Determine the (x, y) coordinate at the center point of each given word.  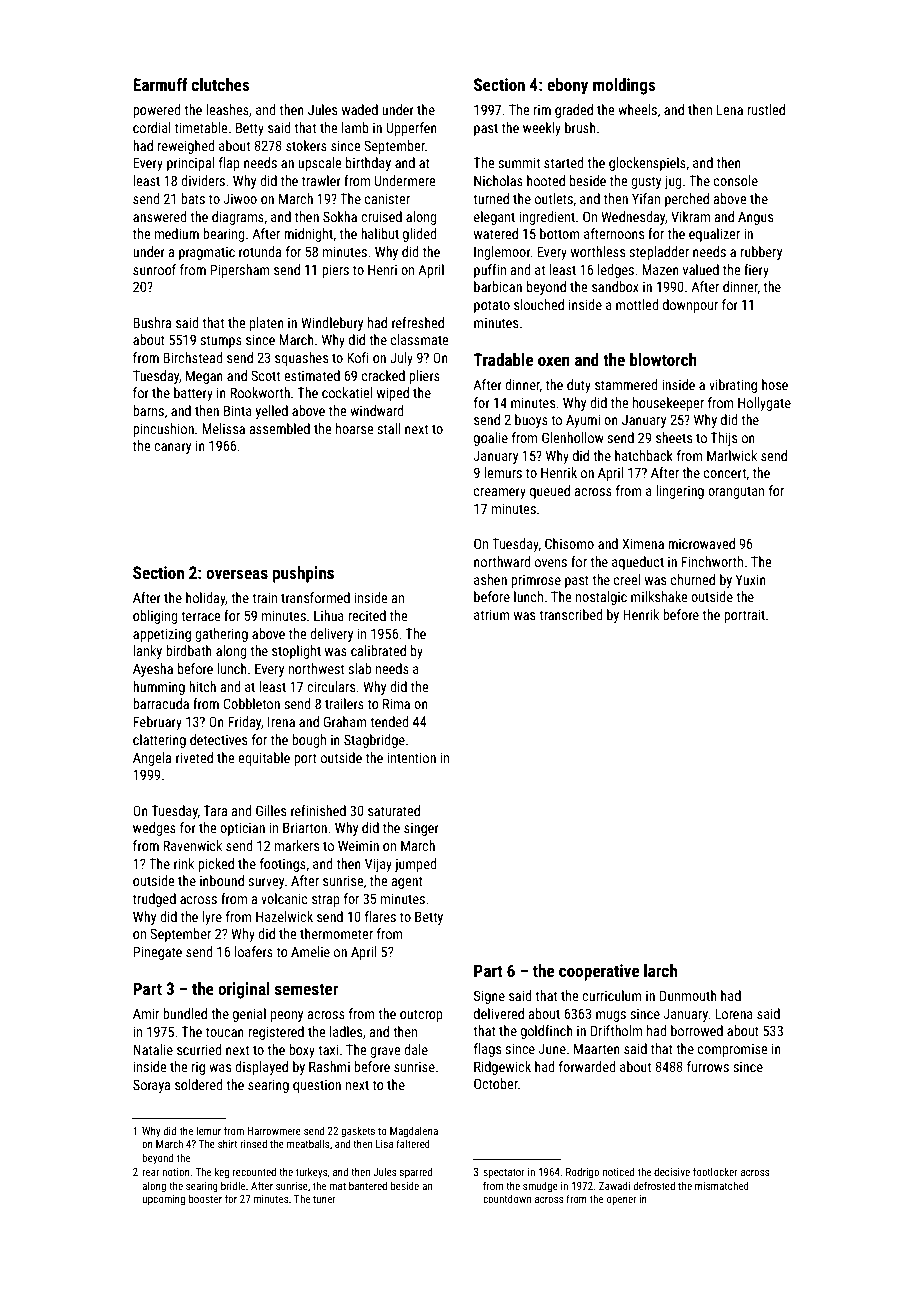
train (264, 597)
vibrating (733, 386)
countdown (507, 1199)
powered (156, 111)
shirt (227, 1143)
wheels (637, 109)
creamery (500, 493)
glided (419, 235)
